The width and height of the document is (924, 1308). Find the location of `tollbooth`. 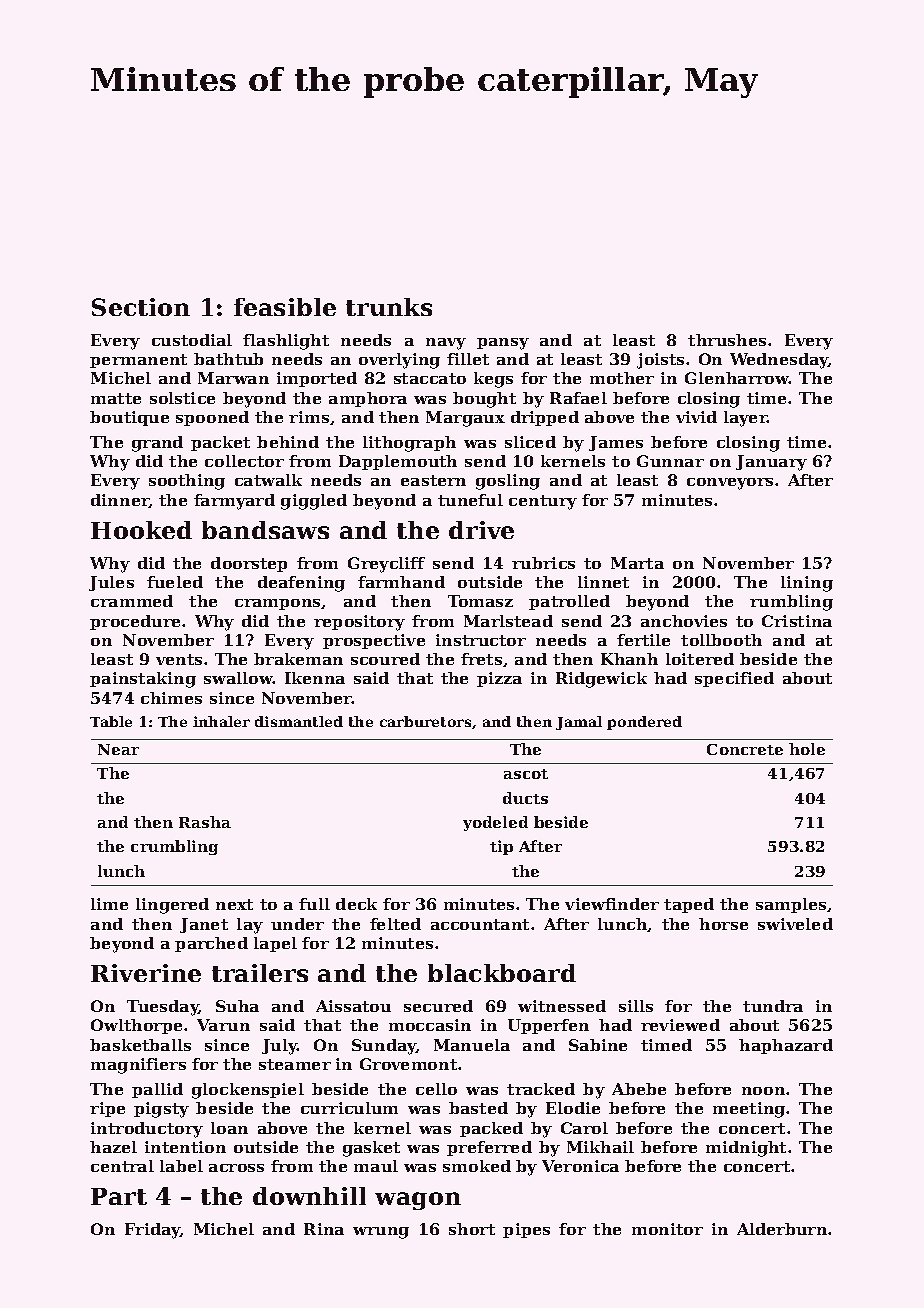

tollbooth is located at coordinates (721, 640).
